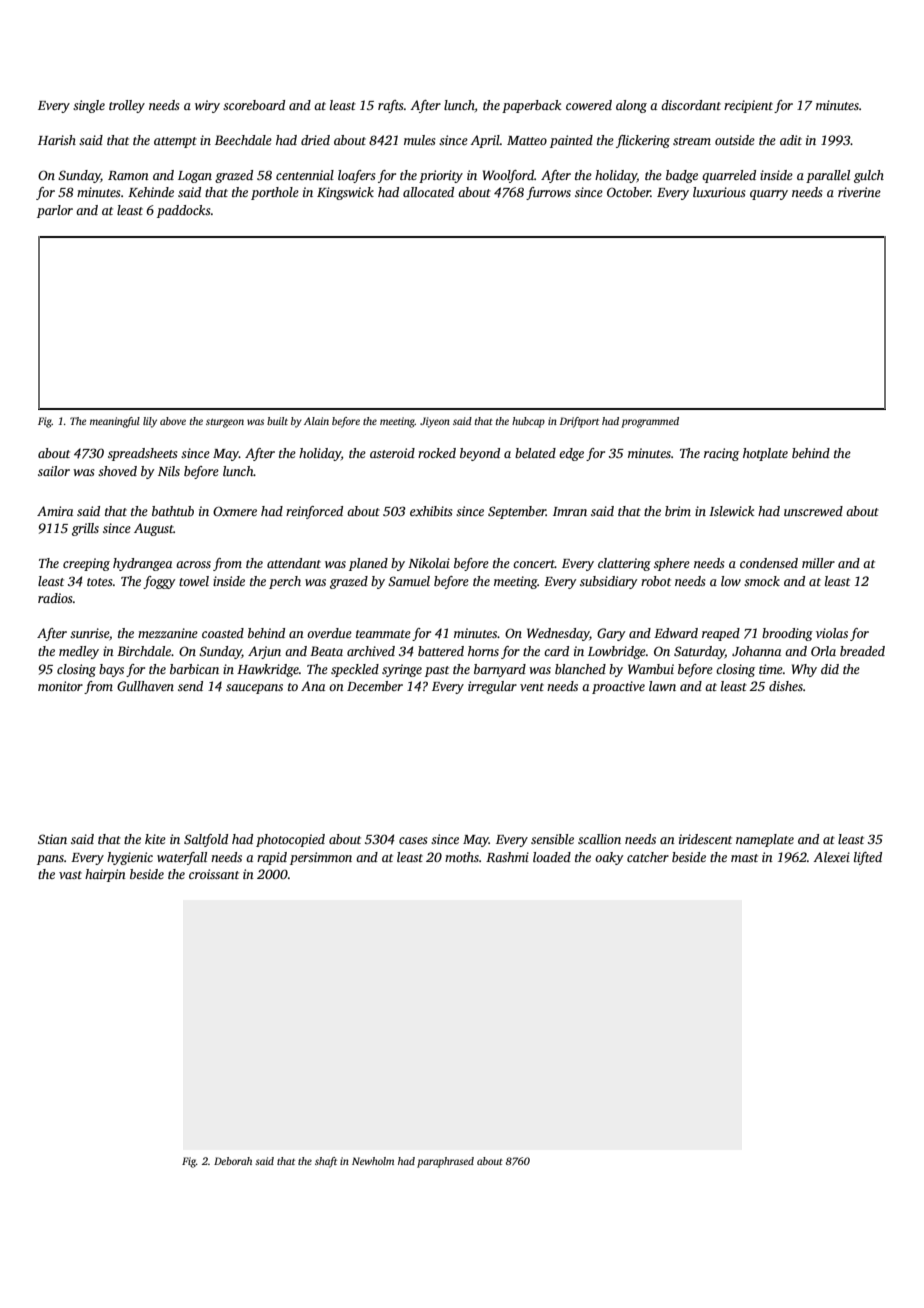 The image size is (924, 1308). Describe the element at coordinates (89, 106) in the screenshot. I see `single` at that location.
